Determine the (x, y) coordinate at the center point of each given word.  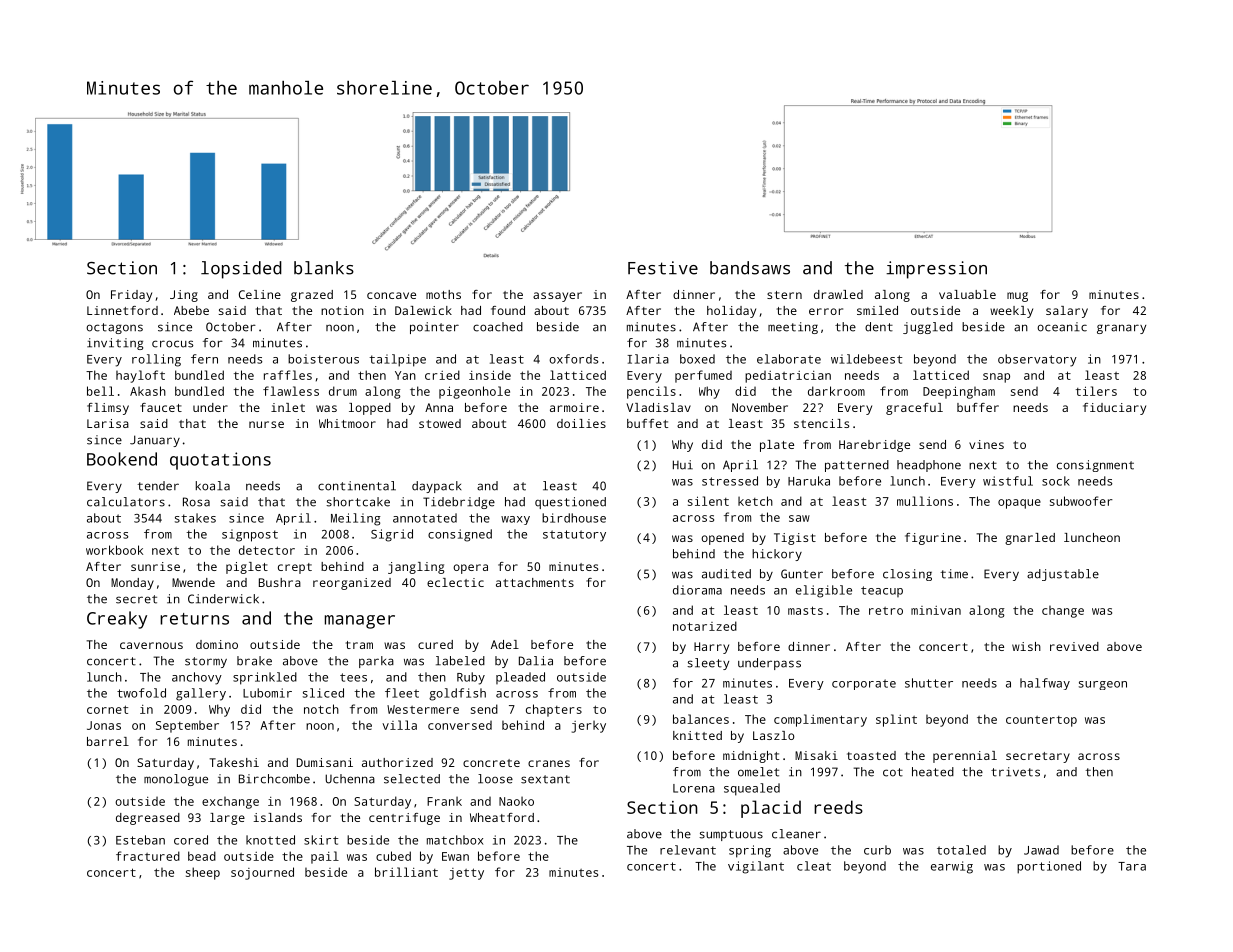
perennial (965, 757)
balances (701, 719)
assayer (557, 297)
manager (360, 622)
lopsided (241, 270)
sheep (203, 873)
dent (879, 327)
